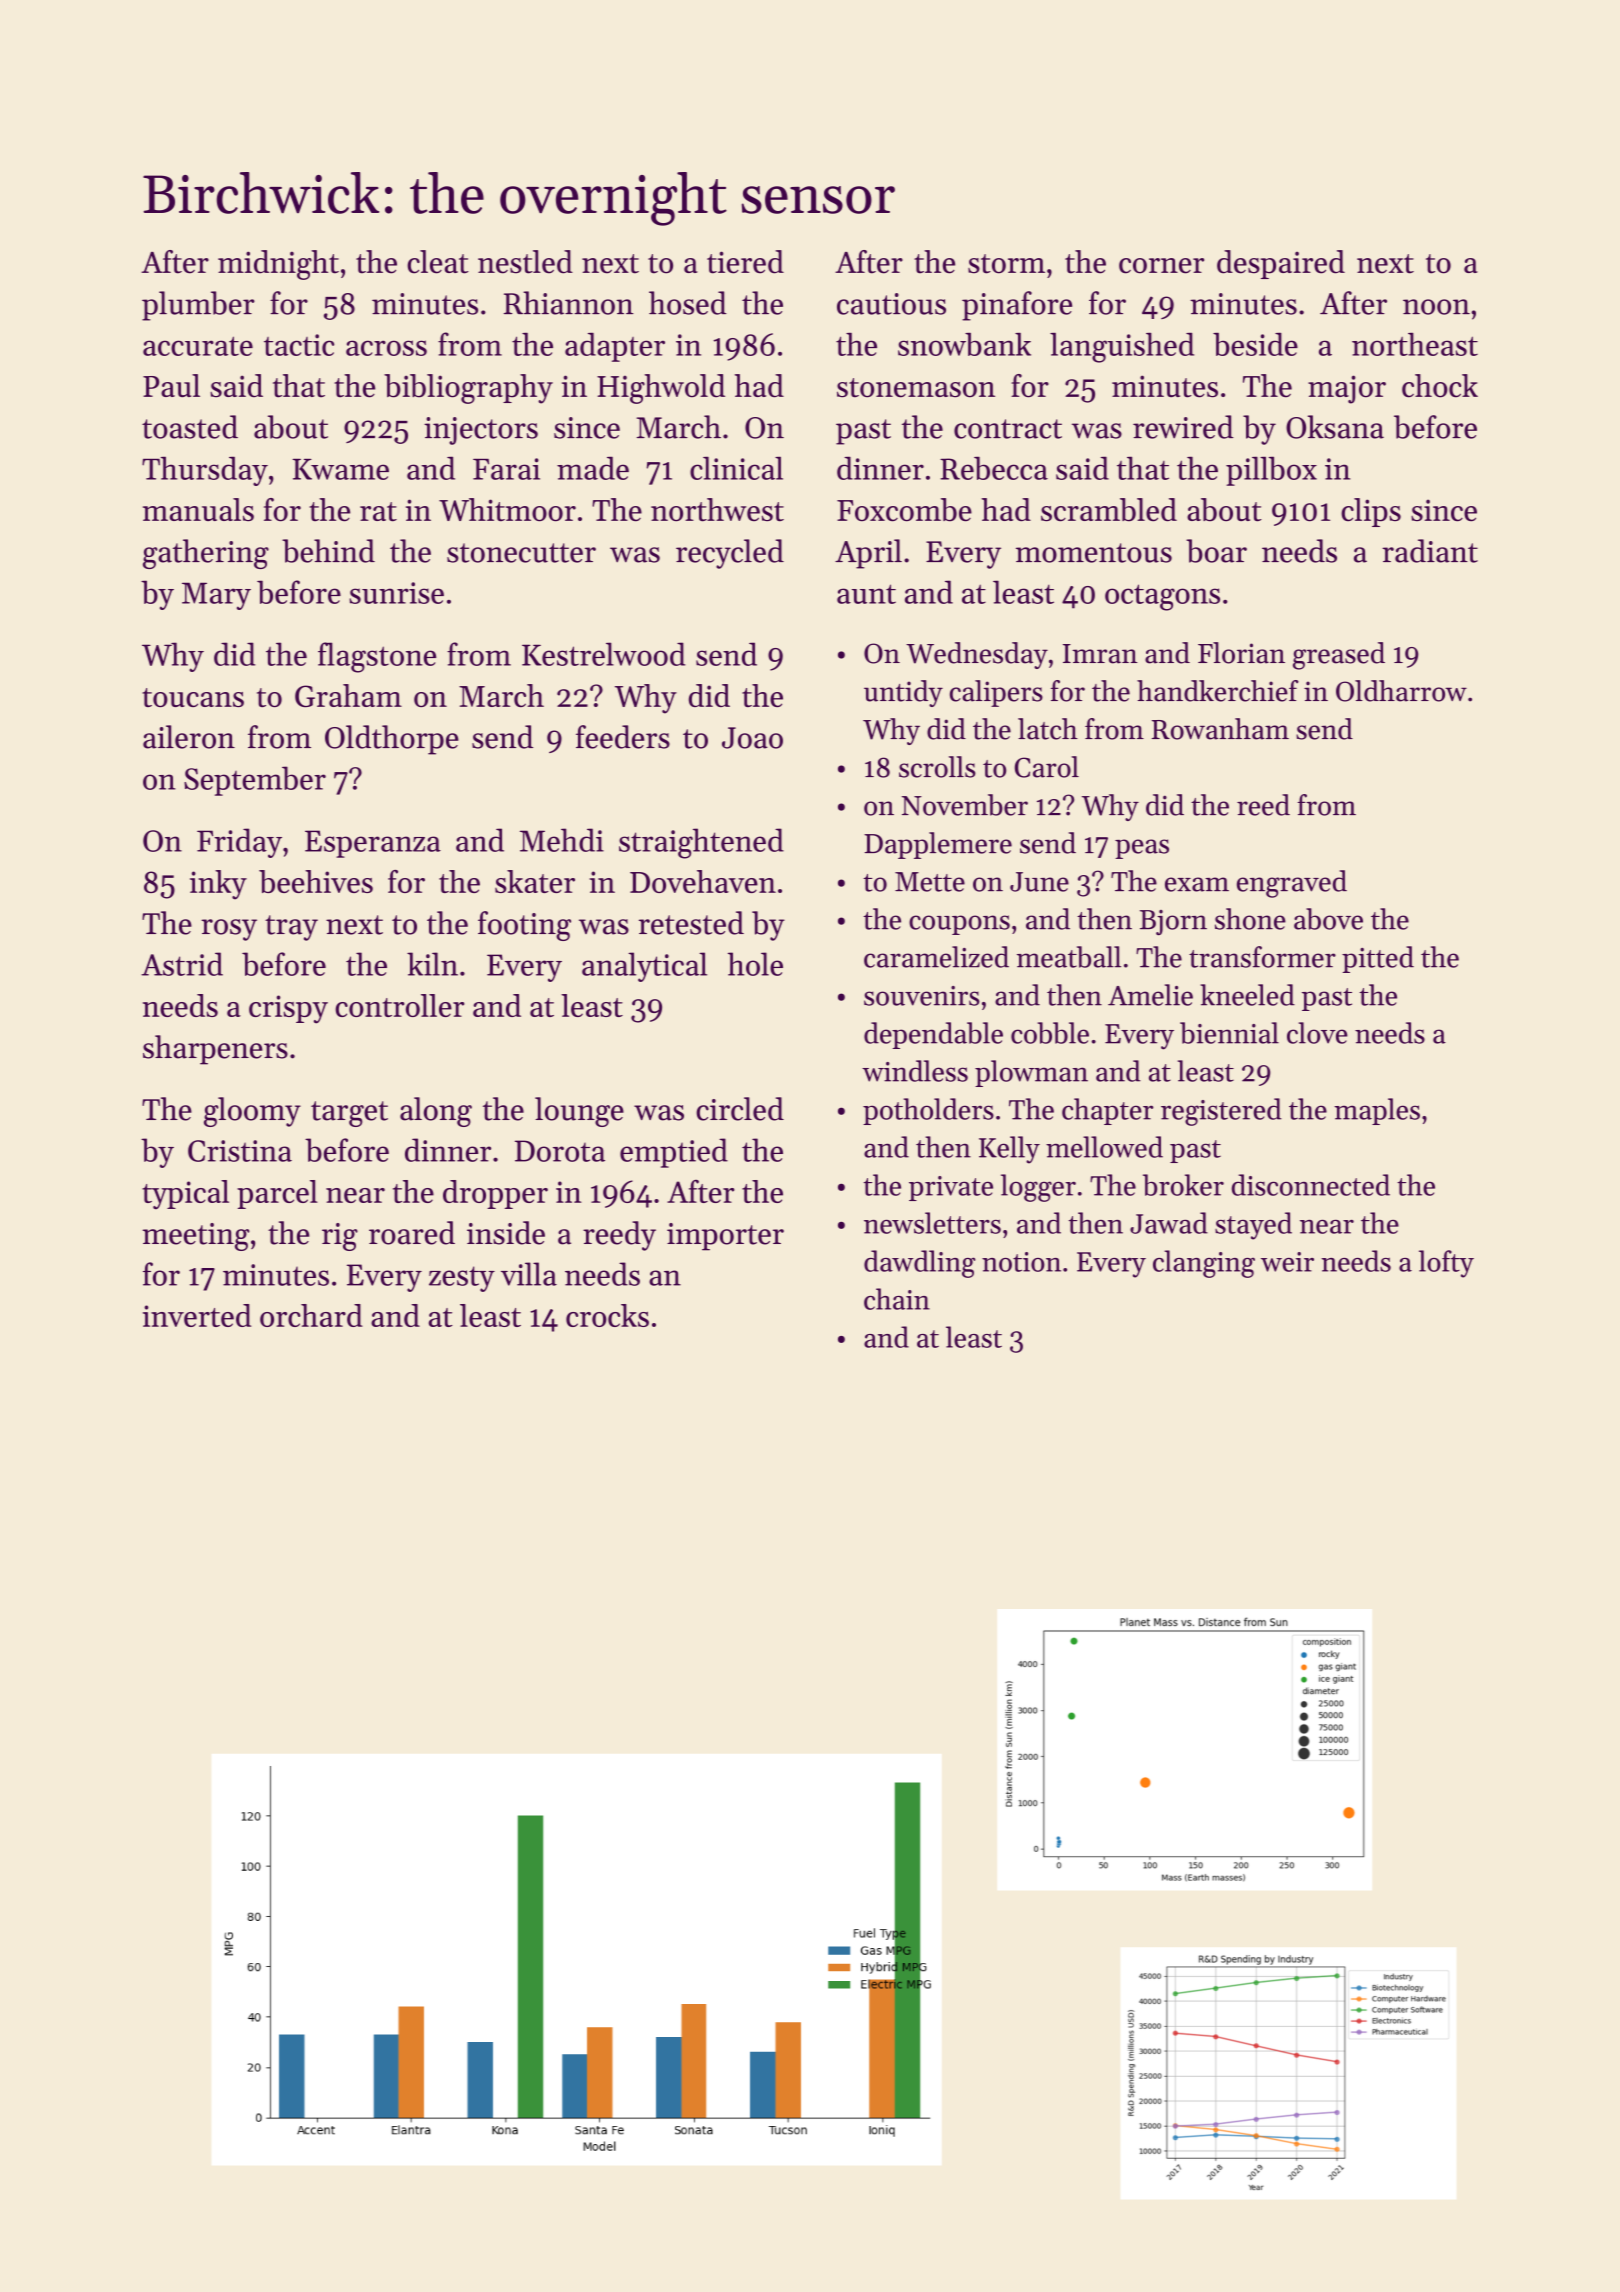  I want to click on exam, so click(1197, 884).
